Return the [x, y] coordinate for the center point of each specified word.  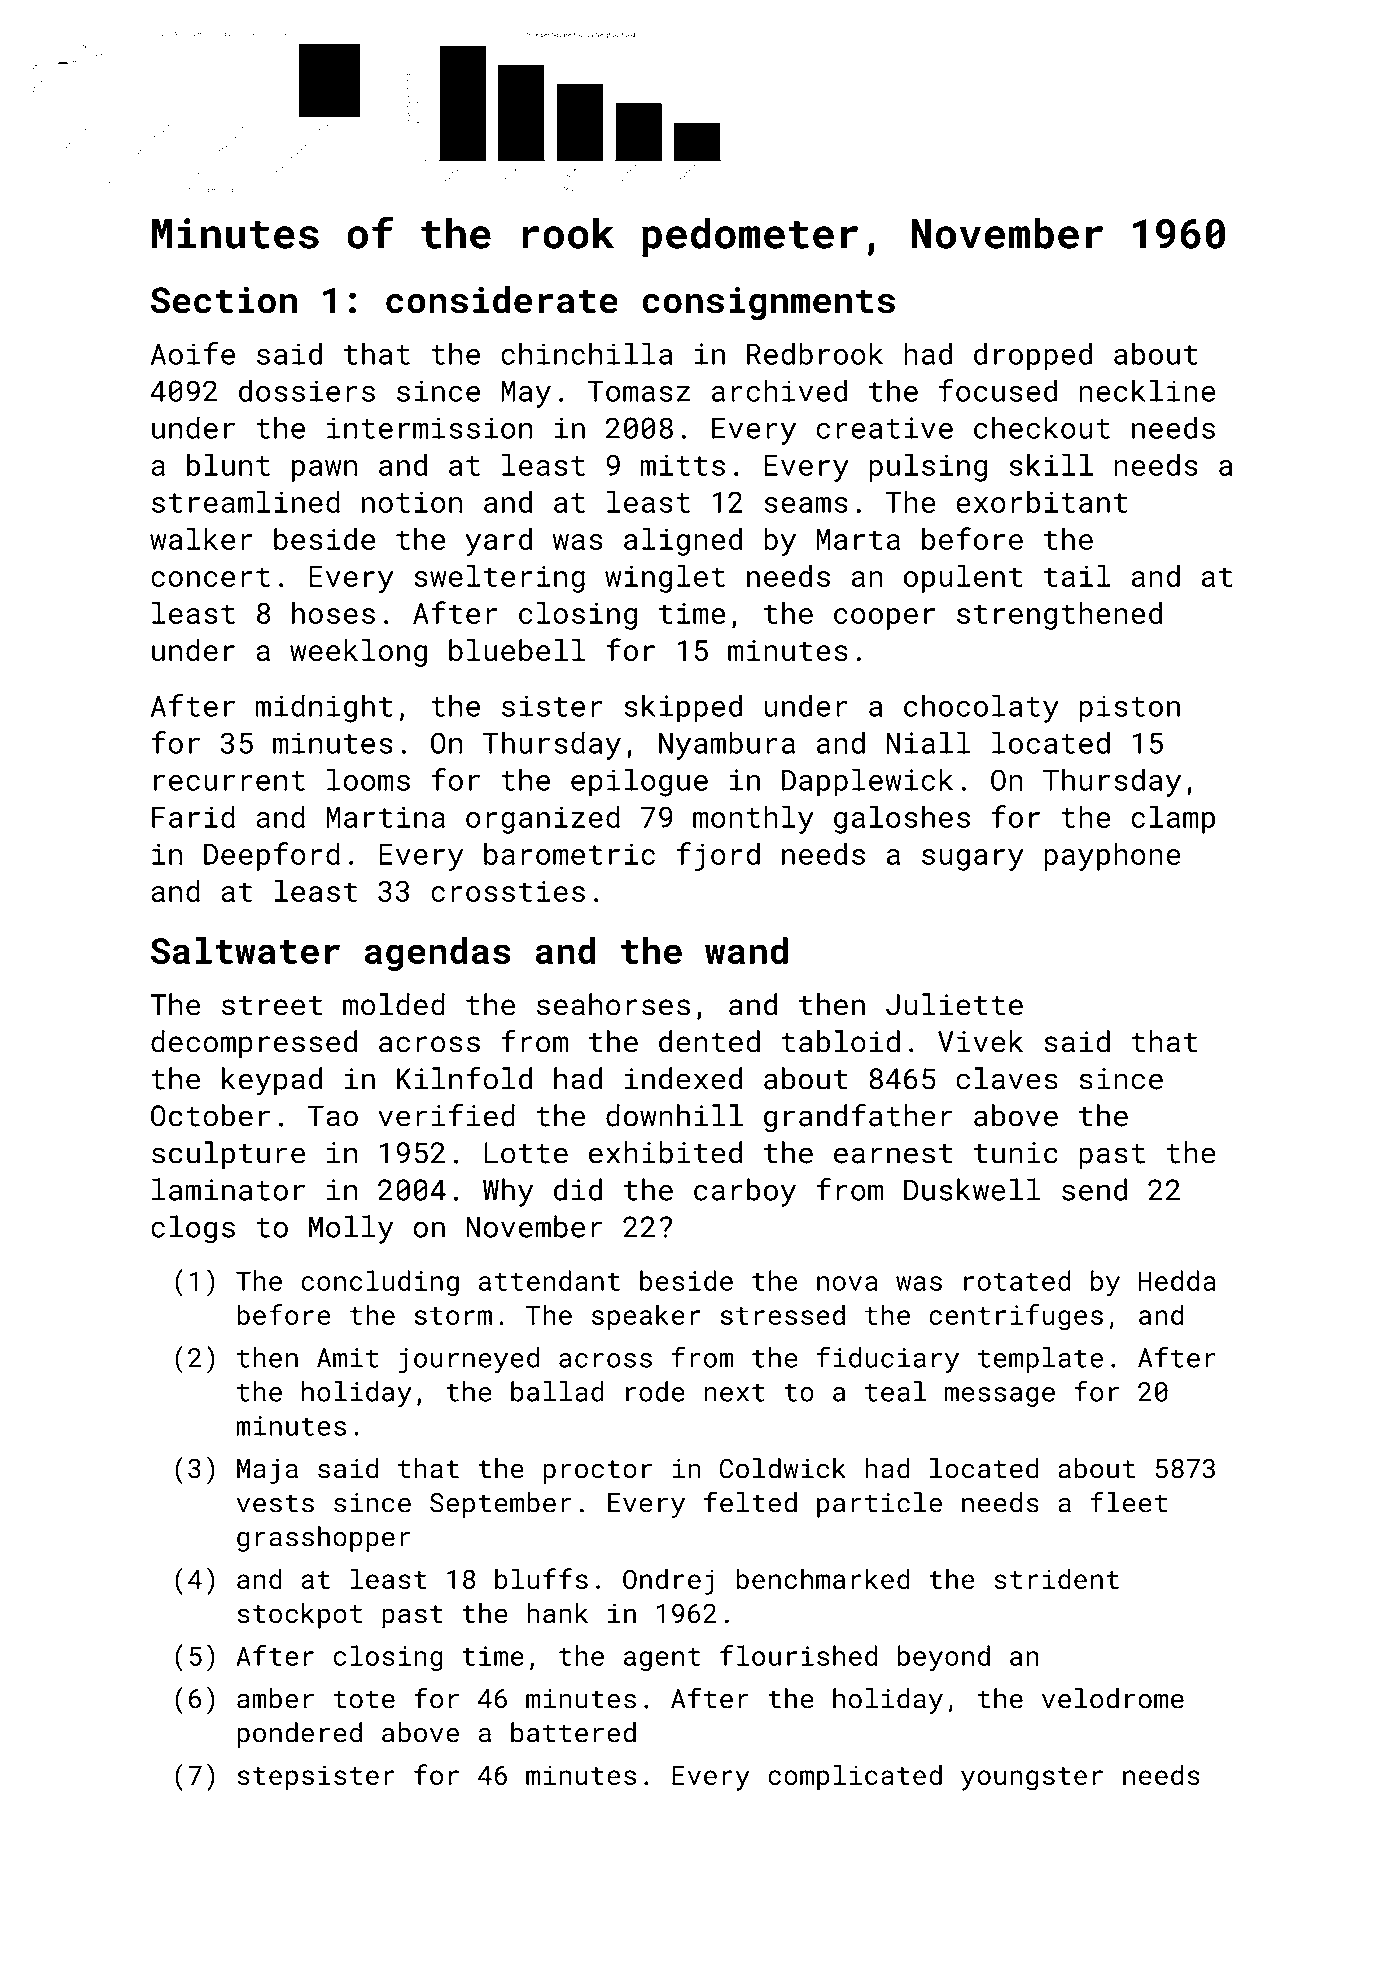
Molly [351, 1229]
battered [573, 1732]
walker [201, 539]
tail [1077, 576]
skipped [683, 708]
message [1000, 1397]
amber [275, 1698]
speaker [646, 1317]
